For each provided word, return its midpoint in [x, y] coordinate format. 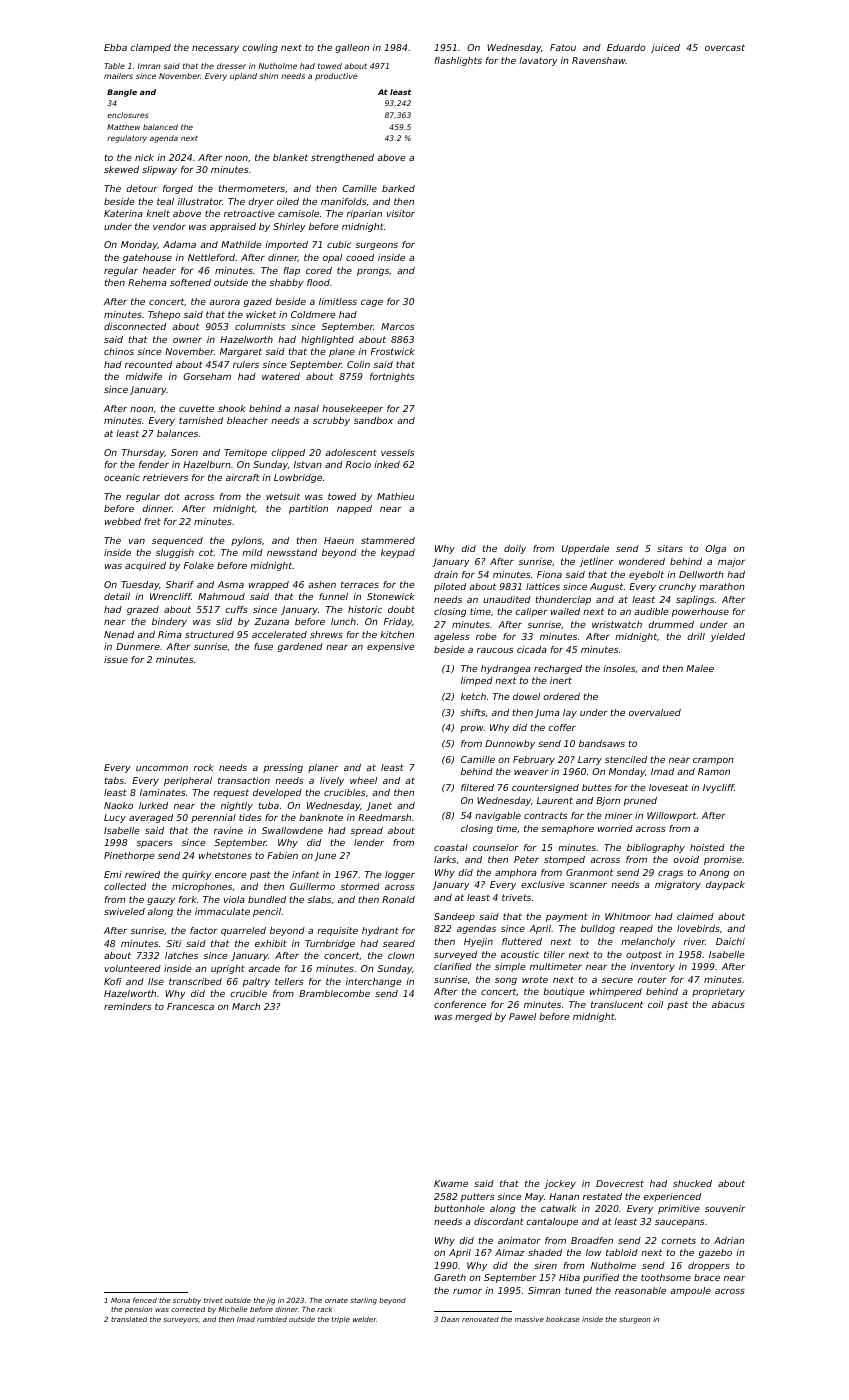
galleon [352, 48]
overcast [725, 47]
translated [129, 1319]
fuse [263, 646]
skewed [121, 169]
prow [472, 729]
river [694, 941]
